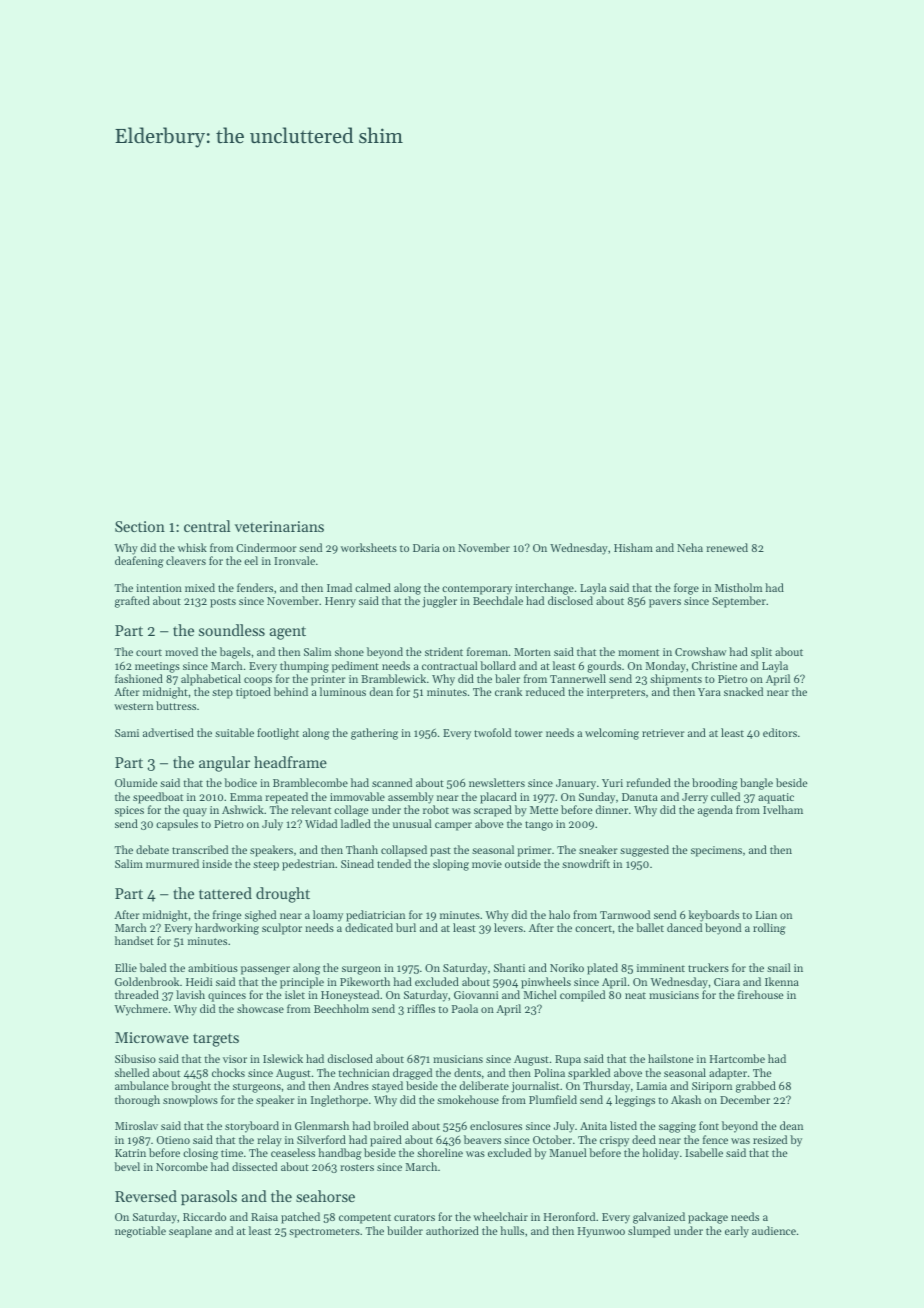 This image has width=924, height=1308. What do you see at coordinates (737, 1058) in the image?
I see `Hartcombe` at bounding box center [737, 1058].
